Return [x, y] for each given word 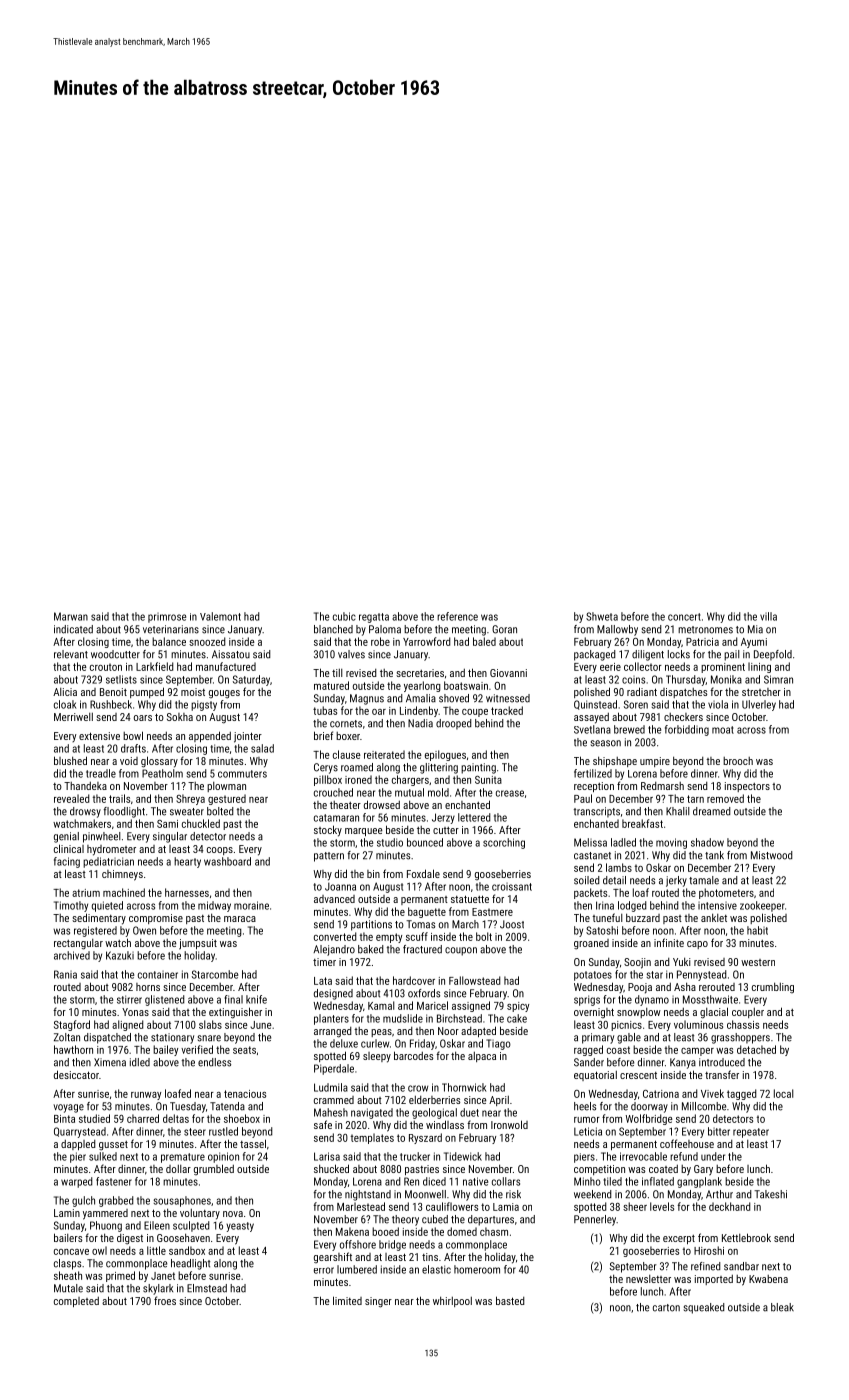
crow [418, 1088]
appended [210, 736]
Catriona [661, 1094]
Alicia [65, 692]
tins [430, 1257]
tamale [704, 880]
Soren [636, 704]
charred [143, 1118]
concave [71, 1252]
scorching [504, 843]
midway [214, 906]
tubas [325, 710]
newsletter [648, 1279]
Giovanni [508, 673]
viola [718, 704]
